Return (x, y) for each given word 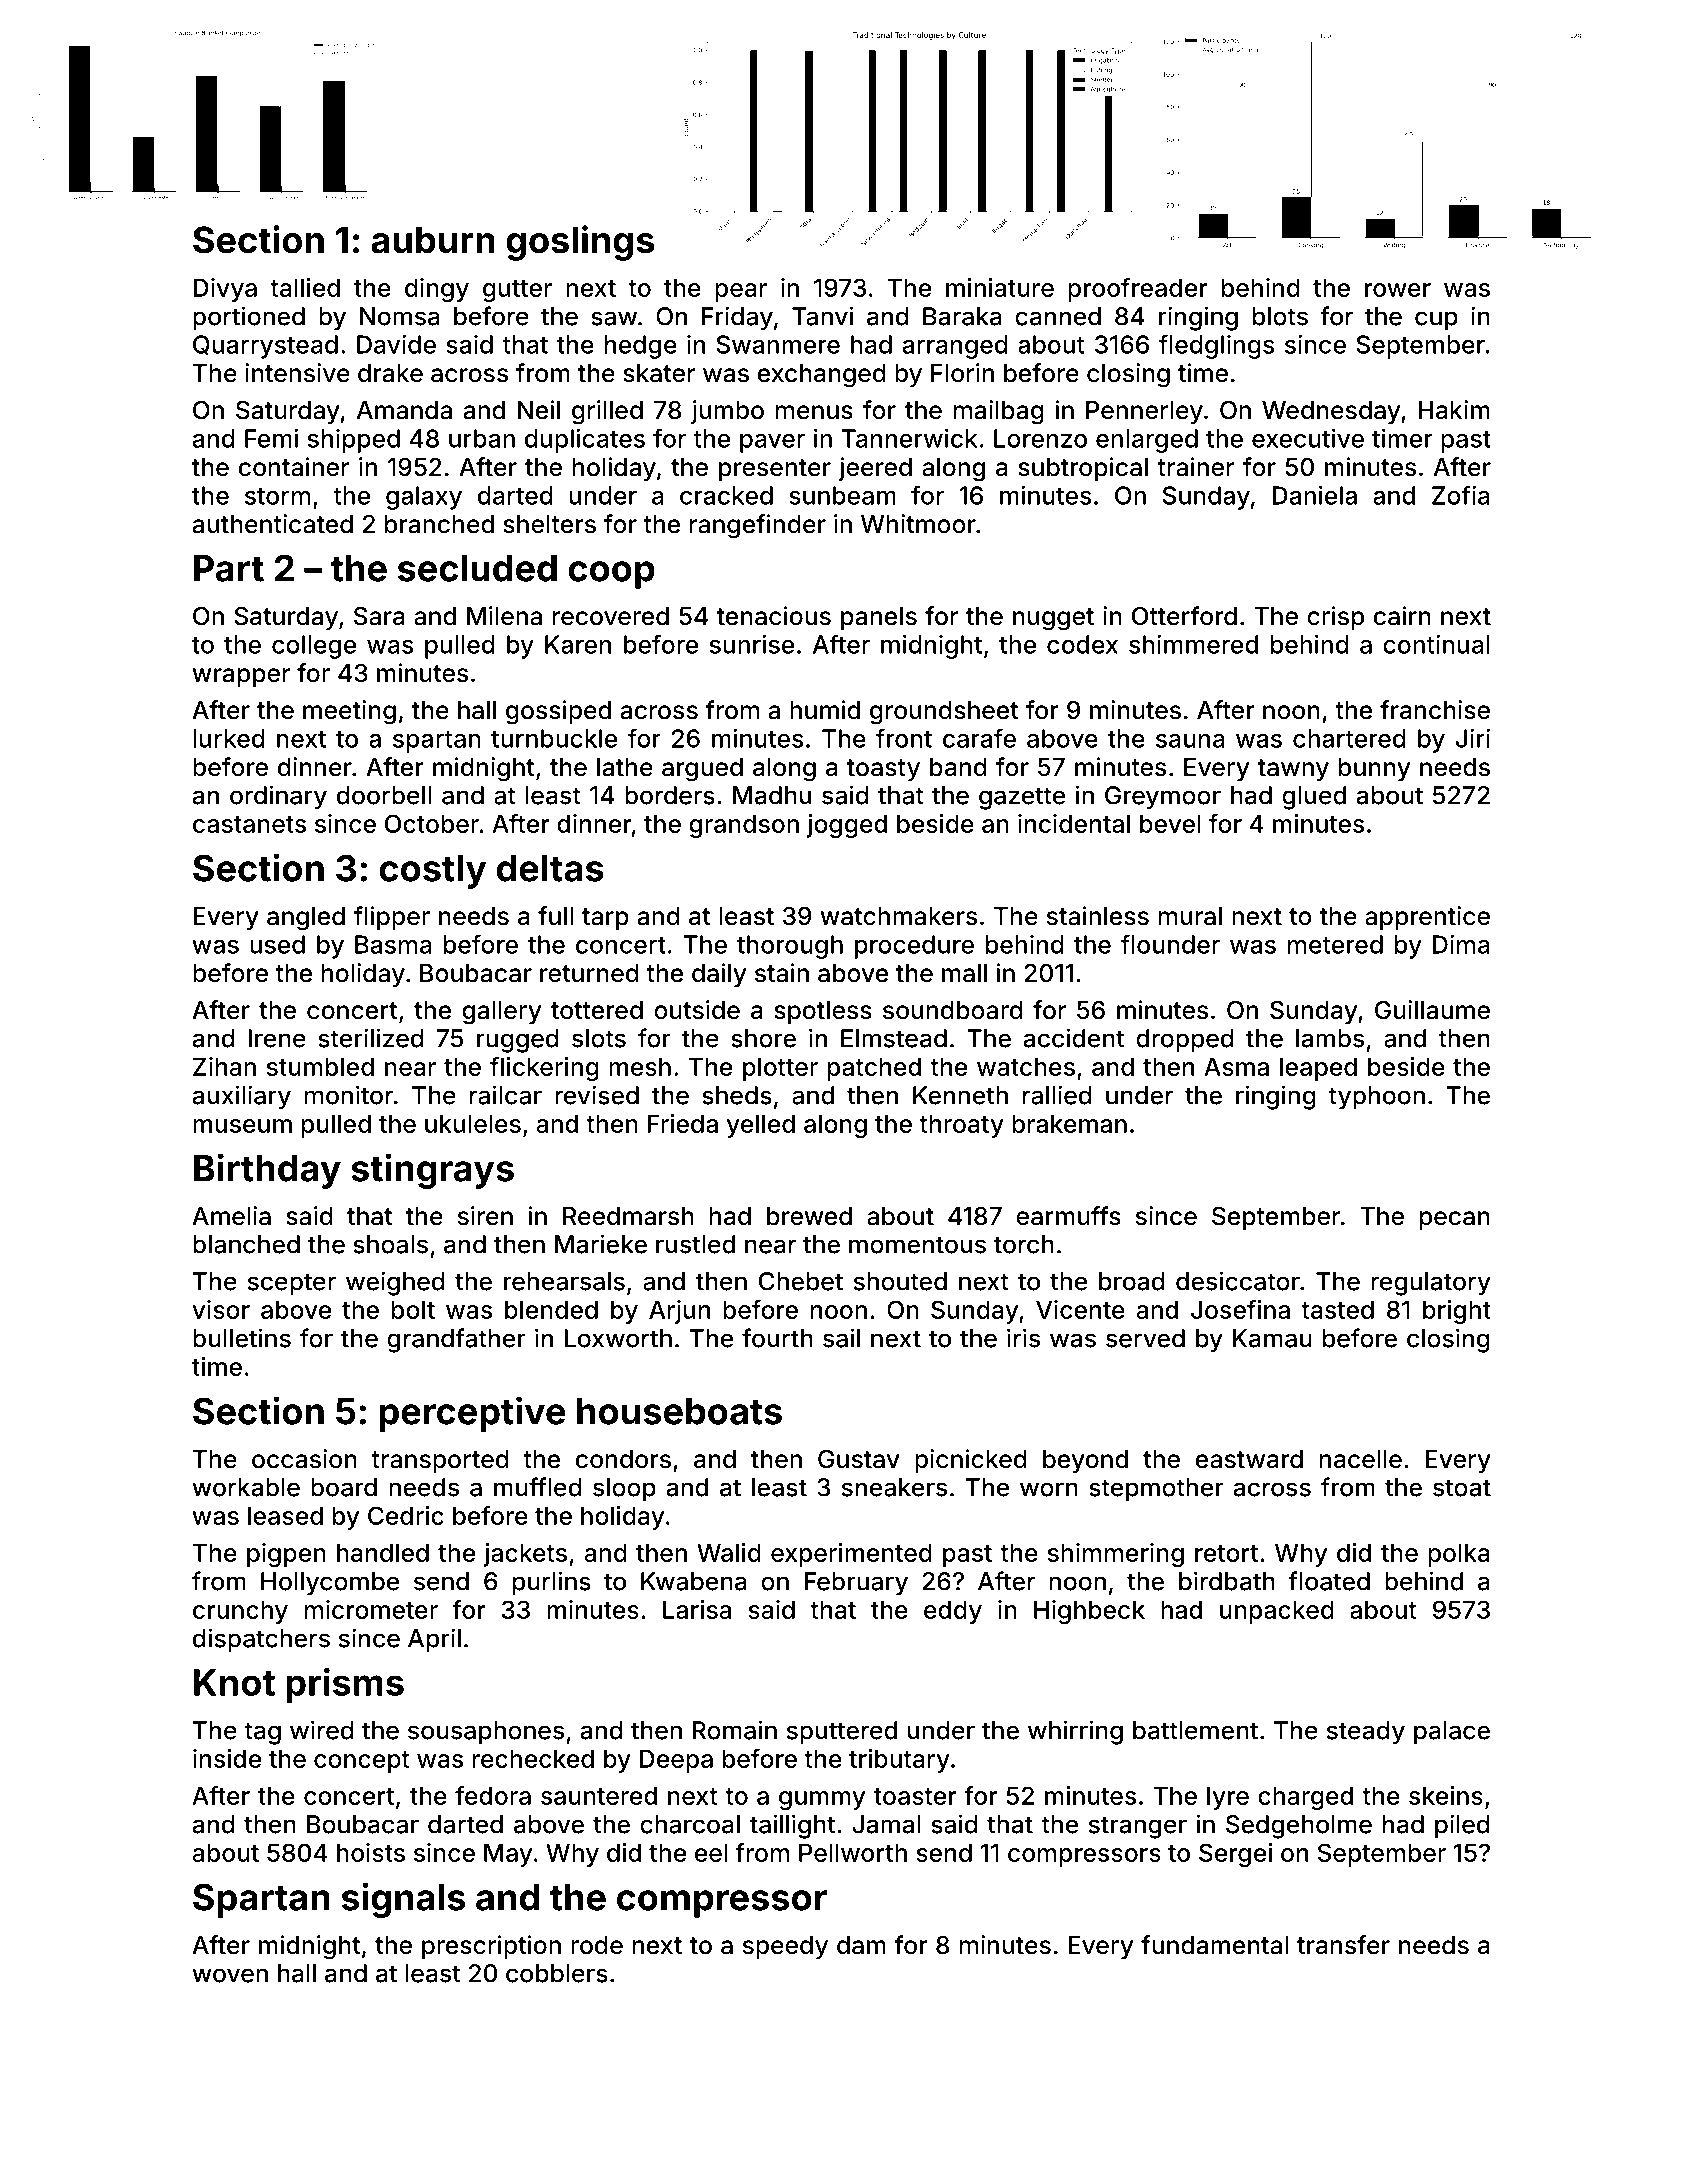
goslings (580, 243)
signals (403, 1900)
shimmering (1116, 1555)
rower (1398, 290)
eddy (953, 1612)
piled (1462, 1826)
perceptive (472, 1414)
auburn (433, 240)
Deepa (676, 1761)
